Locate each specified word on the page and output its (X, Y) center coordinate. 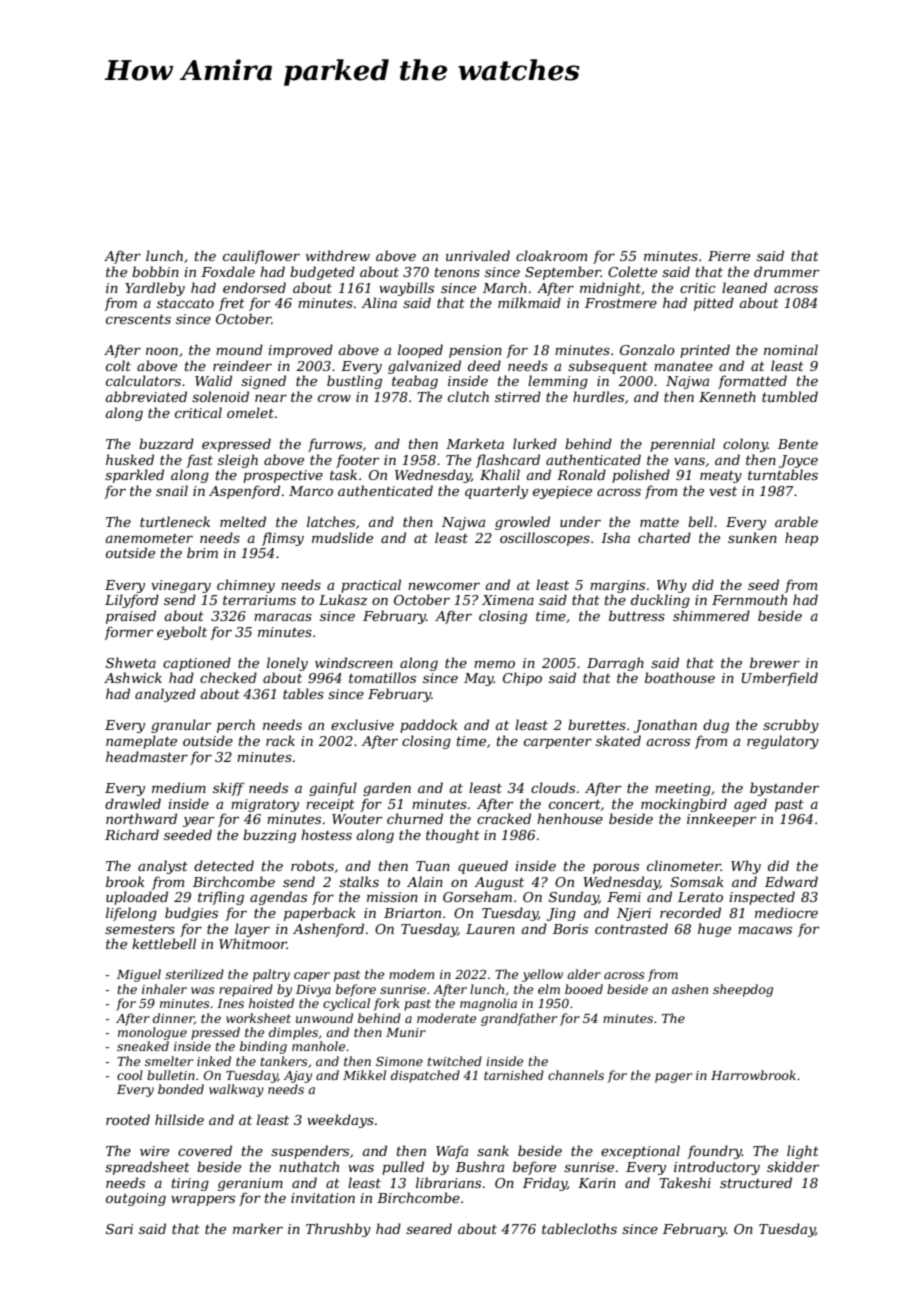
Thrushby (338, 1230)
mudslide (342, 537)
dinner (173, 1019)
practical (371, 586)
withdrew (338, 255)
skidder (793, 1166)
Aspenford (244, 492)
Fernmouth (749, 599)
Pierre (729, 256)
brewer (775, 662)
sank (493, 1150)
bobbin (155, 271)
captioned (197, 664)
